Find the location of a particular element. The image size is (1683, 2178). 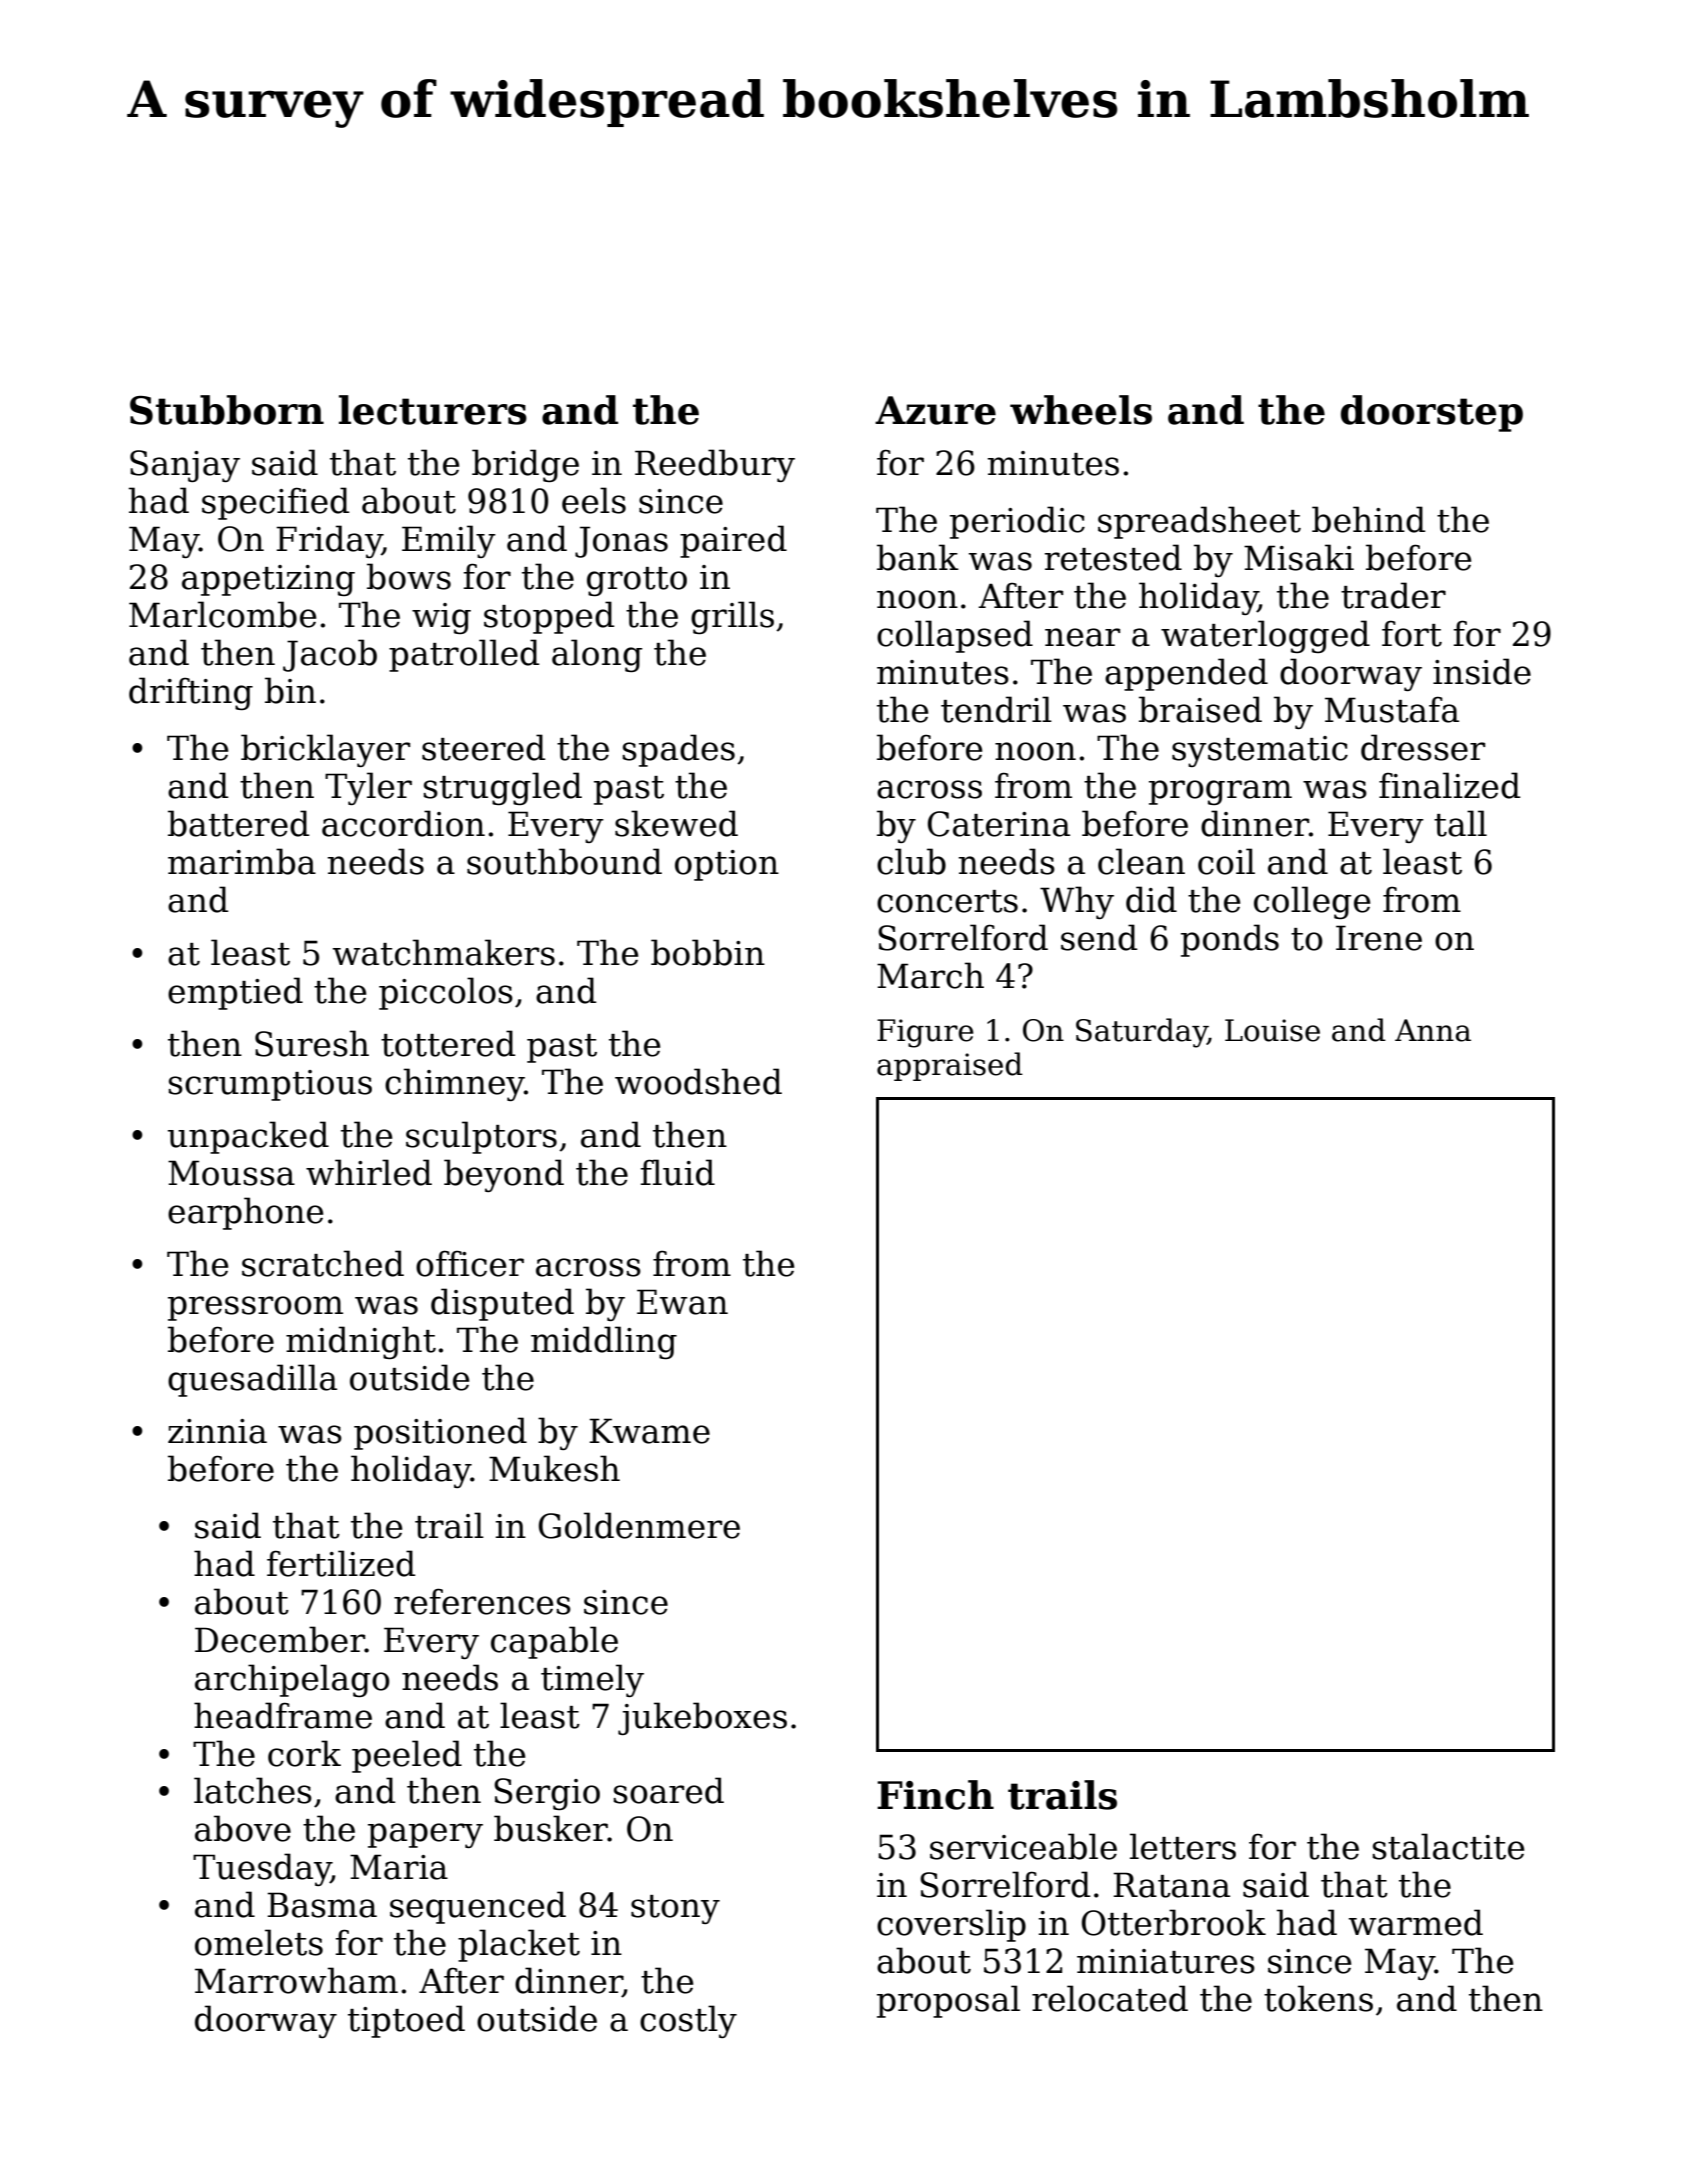

grills is located at coordinates (732, 617).
